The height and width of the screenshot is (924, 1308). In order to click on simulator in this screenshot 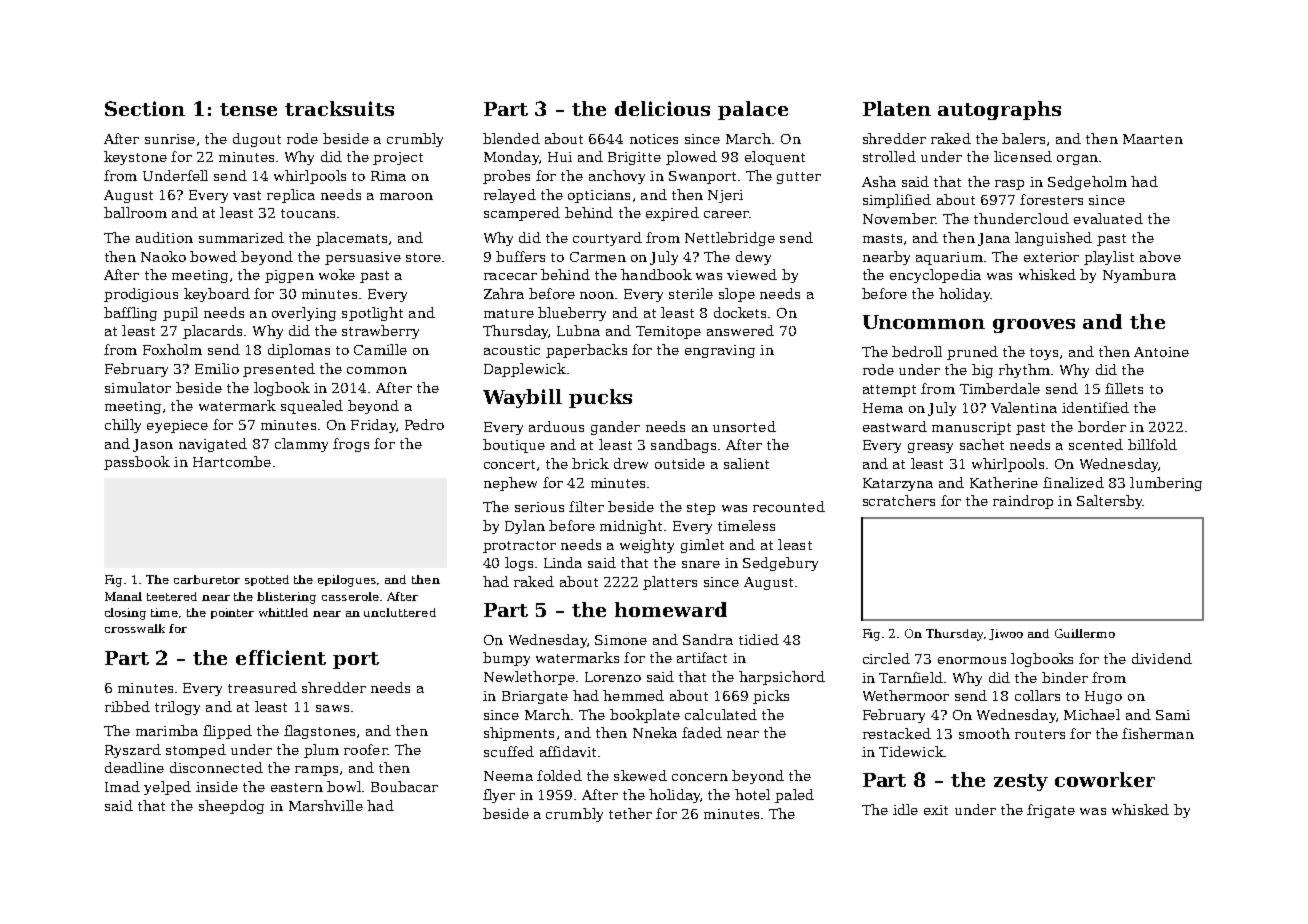, I will do `click(138, 387)`.
